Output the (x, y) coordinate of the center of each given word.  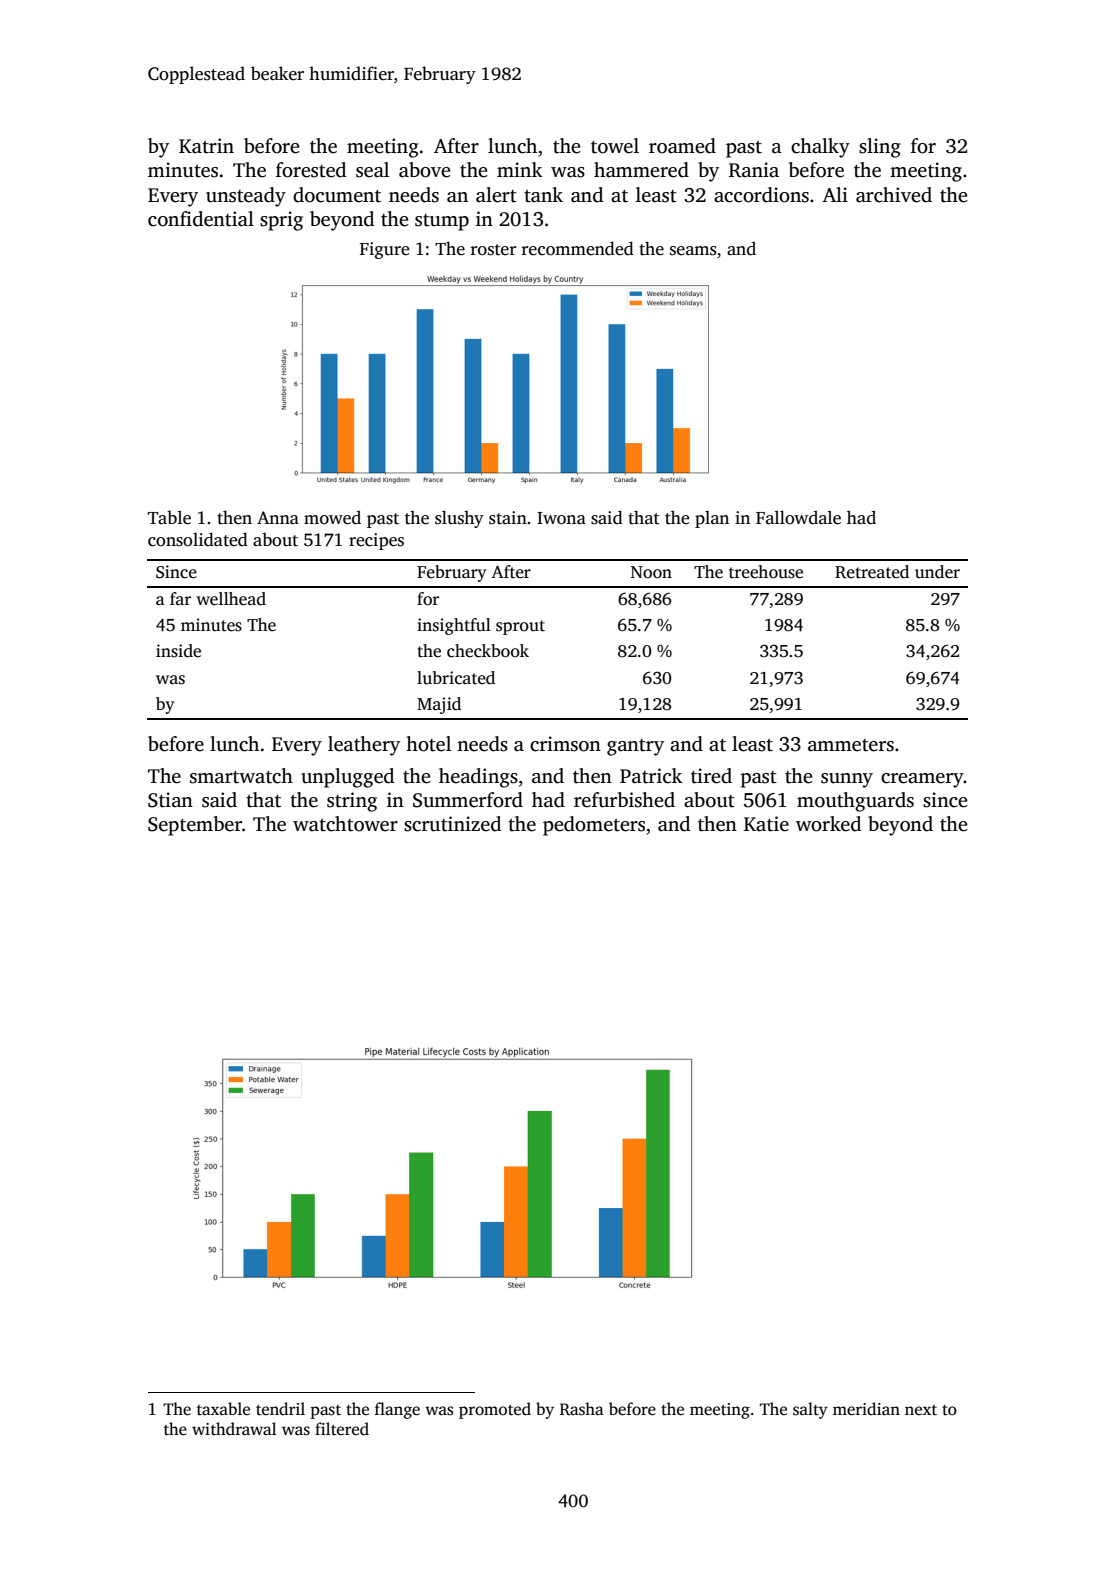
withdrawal (234, 1429)
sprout (520, 627)
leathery (364, 746)
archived (894, 195)
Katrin (206, 146)
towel (615, 146)
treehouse (766, 572)
